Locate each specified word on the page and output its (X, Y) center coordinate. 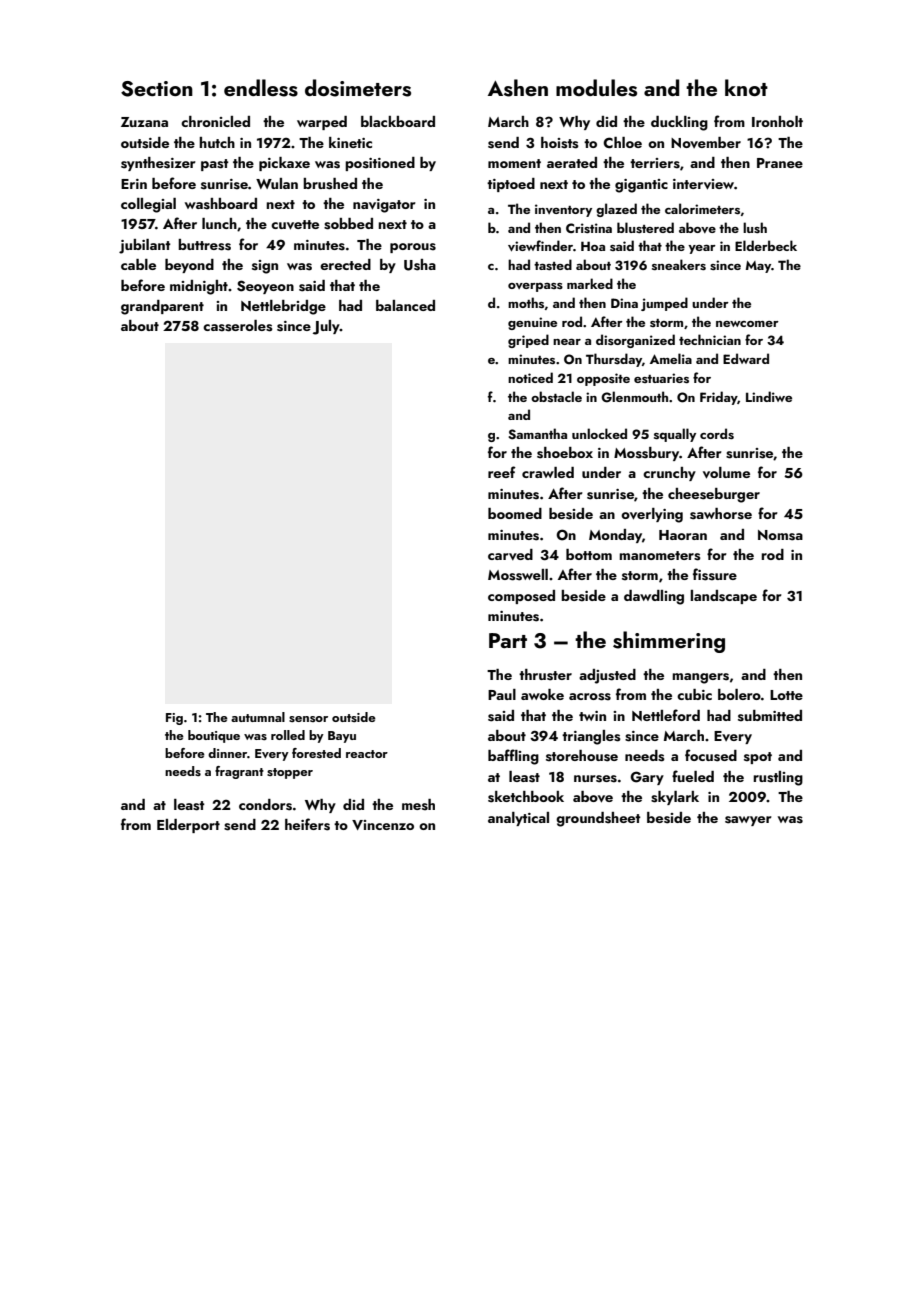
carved (510, 554)
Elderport (188, 826)
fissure (715, 574)
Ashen (518, 88)
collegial (148, 205)
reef (502, 472)
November (706, 142)
